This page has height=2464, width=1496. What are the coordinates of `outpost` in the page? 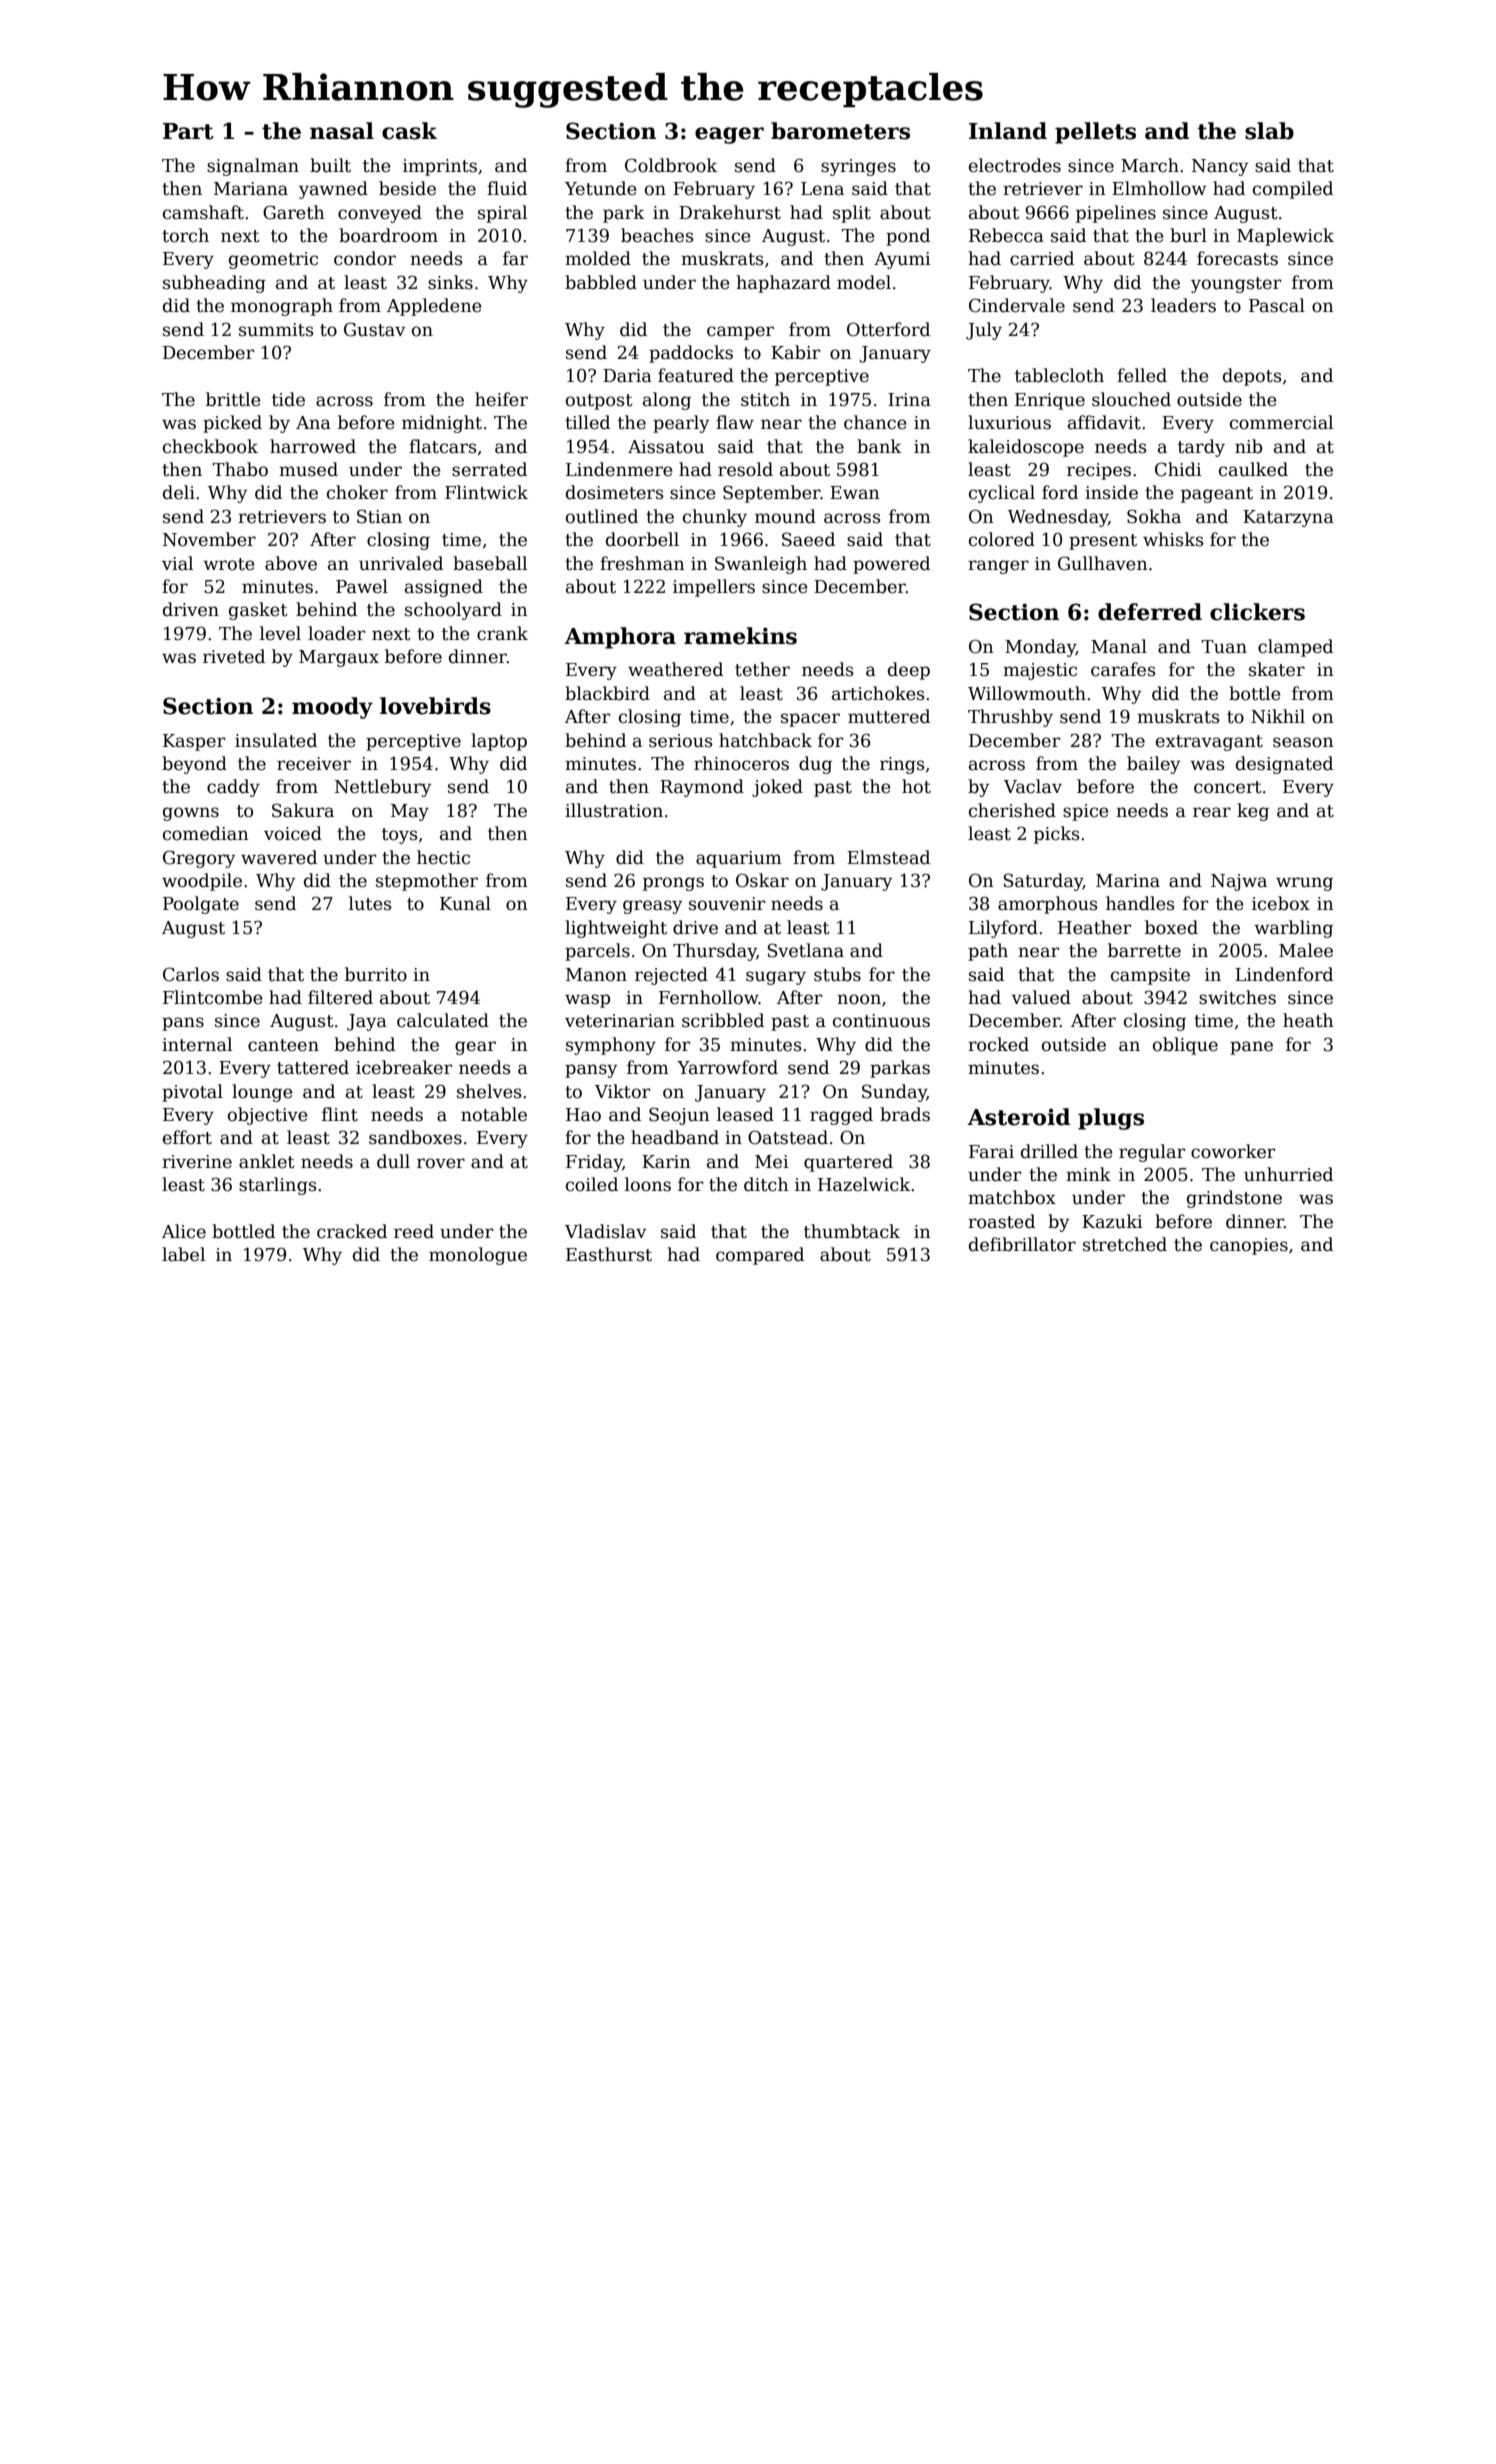 It's located at (599, 402).
